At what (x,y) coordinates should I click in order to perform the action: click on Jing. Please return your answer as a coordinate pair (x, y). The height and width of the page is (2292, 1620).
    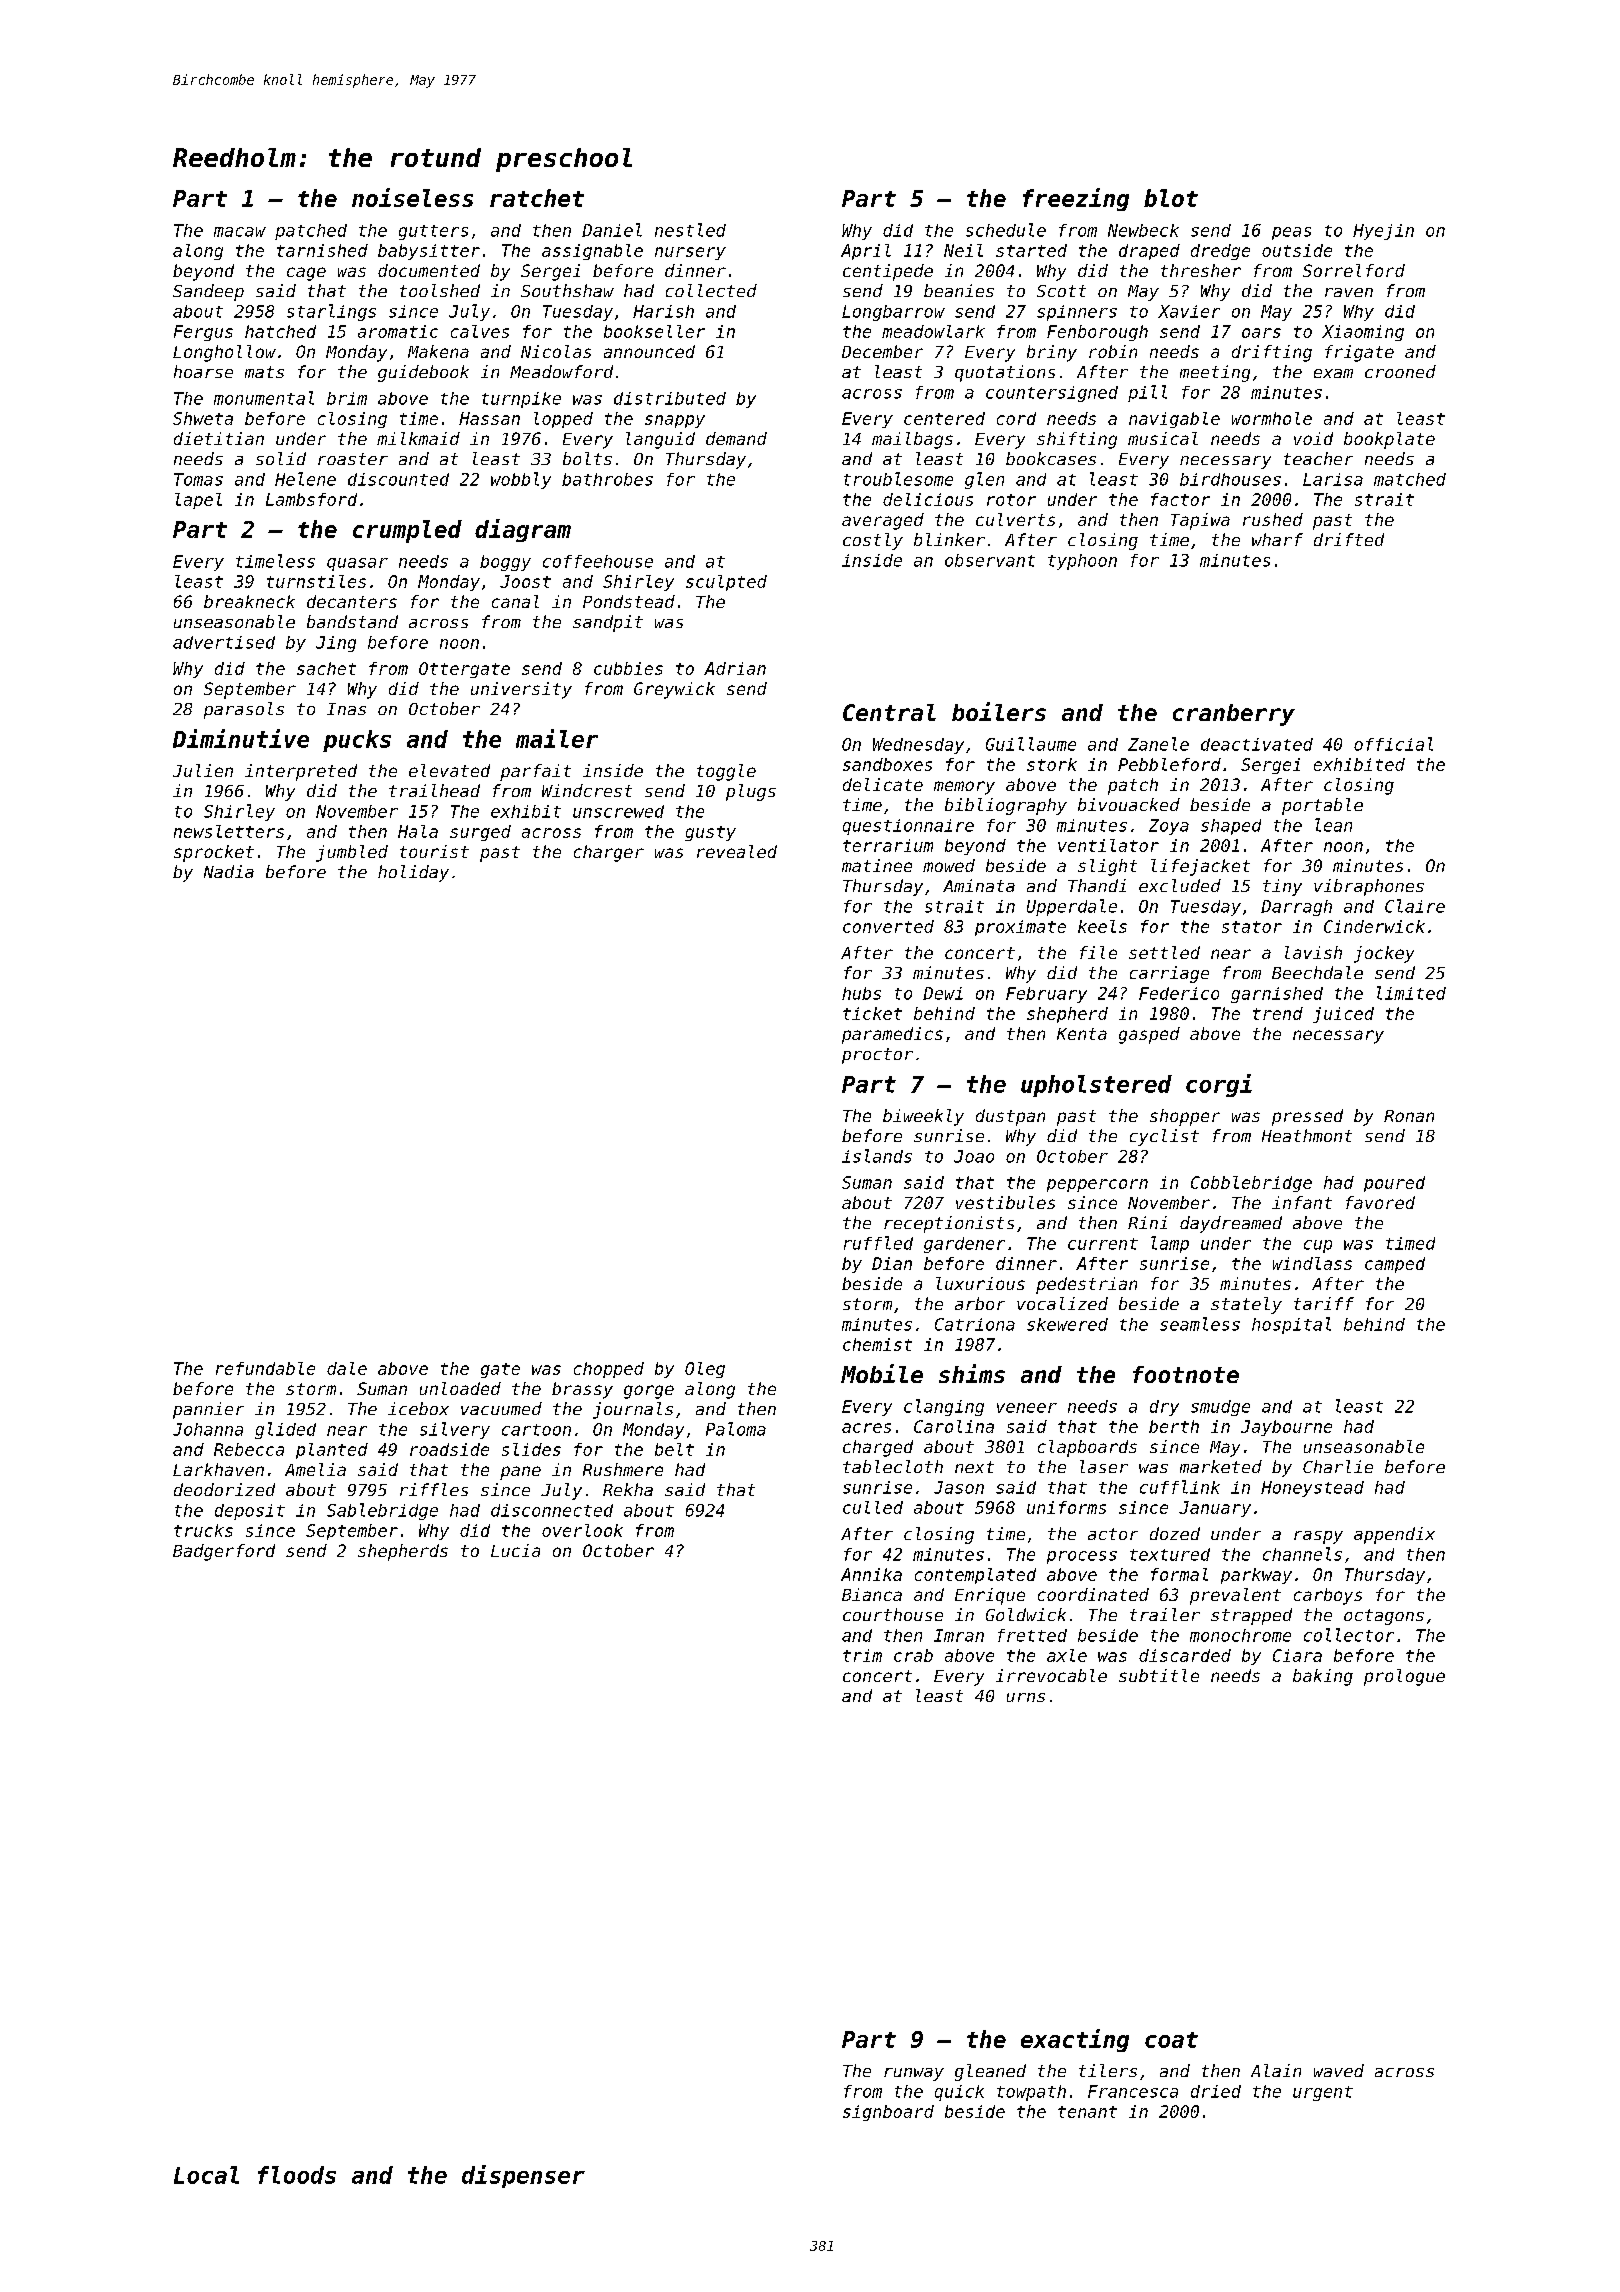
    Looking at the image, I should click on (336, 644).
